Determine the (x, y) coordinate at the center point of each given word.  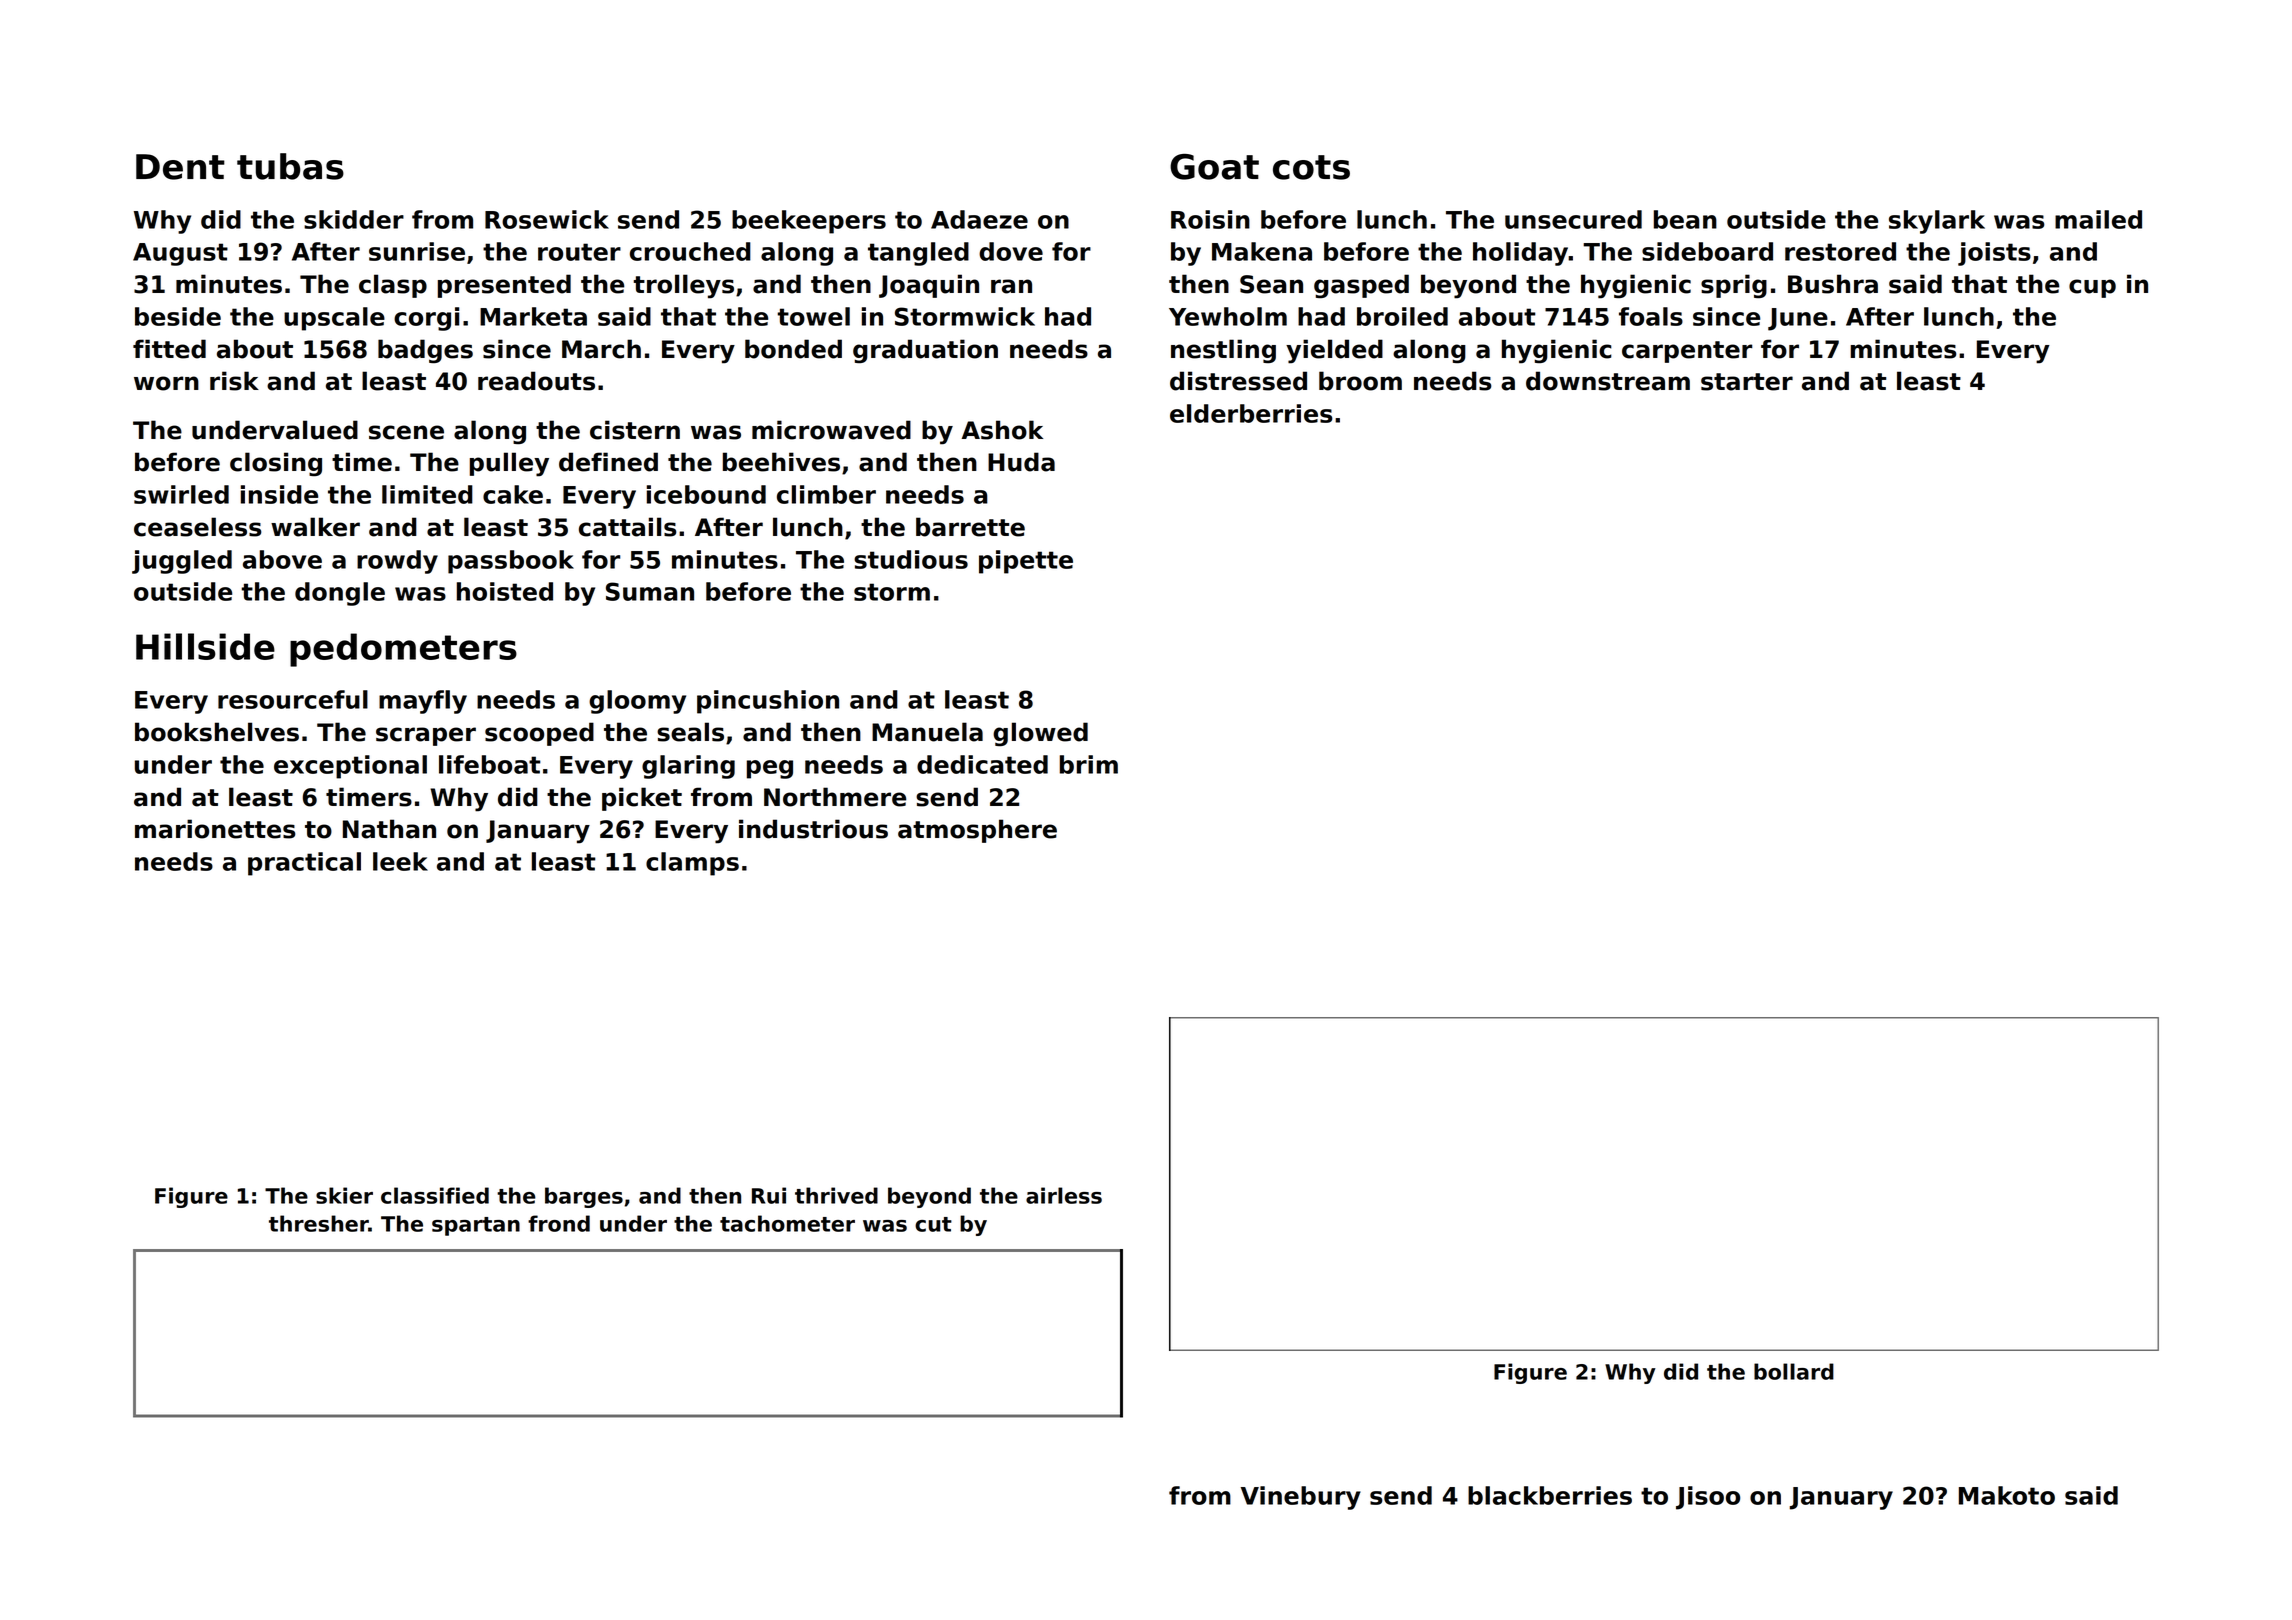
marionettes (215, 829)
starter (1747, 382)
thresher (319, 1223)
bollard (1794, 1371)
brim (1089, 764)
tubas (290, 166)
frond (559, 1223)
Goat (1214, 167)
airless (1064, 1195)
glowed (1040, 734)
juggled (182, 562)
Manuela (927, 732)
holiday (1521, 254)
